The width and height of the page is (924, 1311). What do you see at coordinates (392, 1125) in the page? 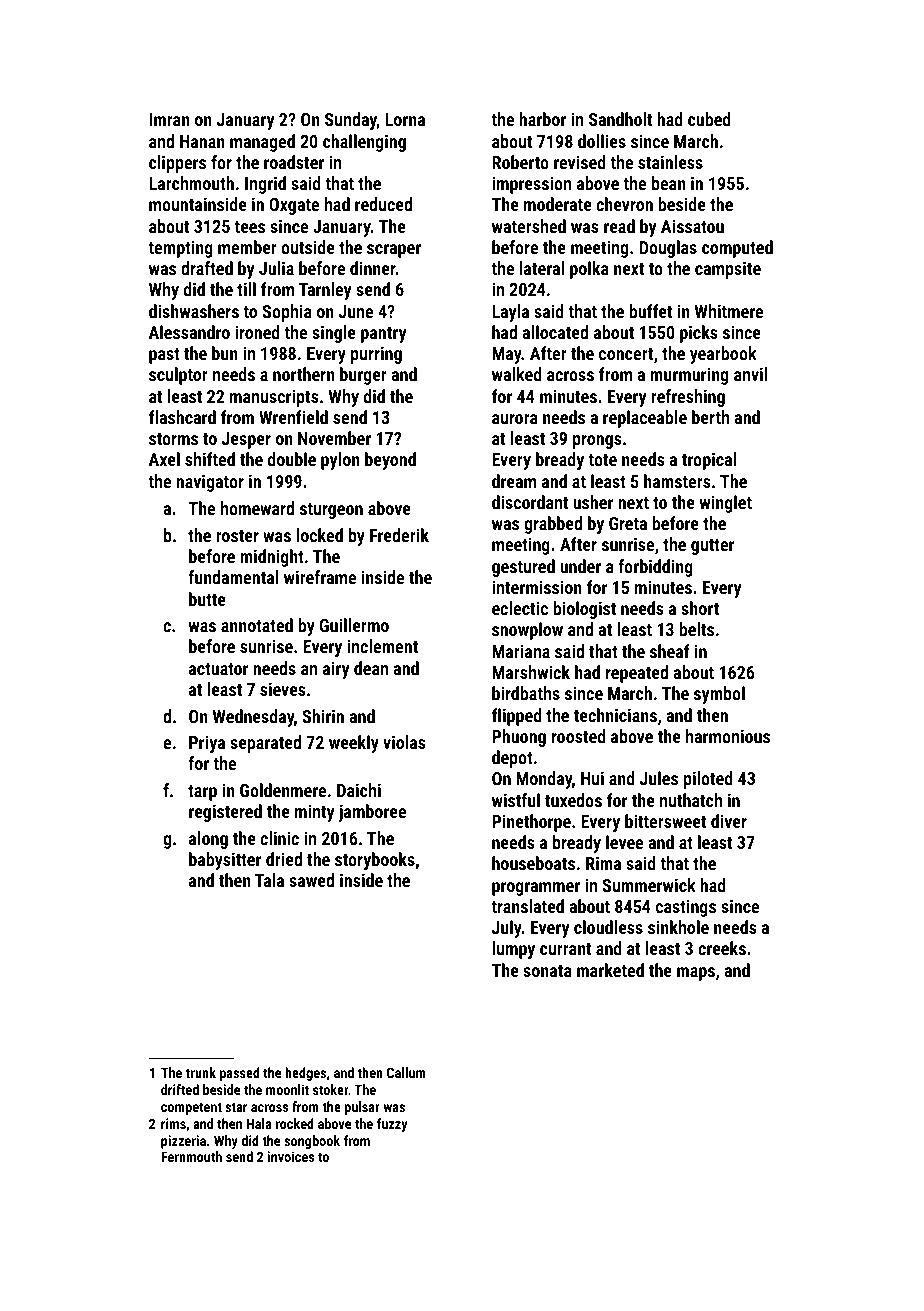
I see `fuzzy` at bounding box center [392, 1125].
